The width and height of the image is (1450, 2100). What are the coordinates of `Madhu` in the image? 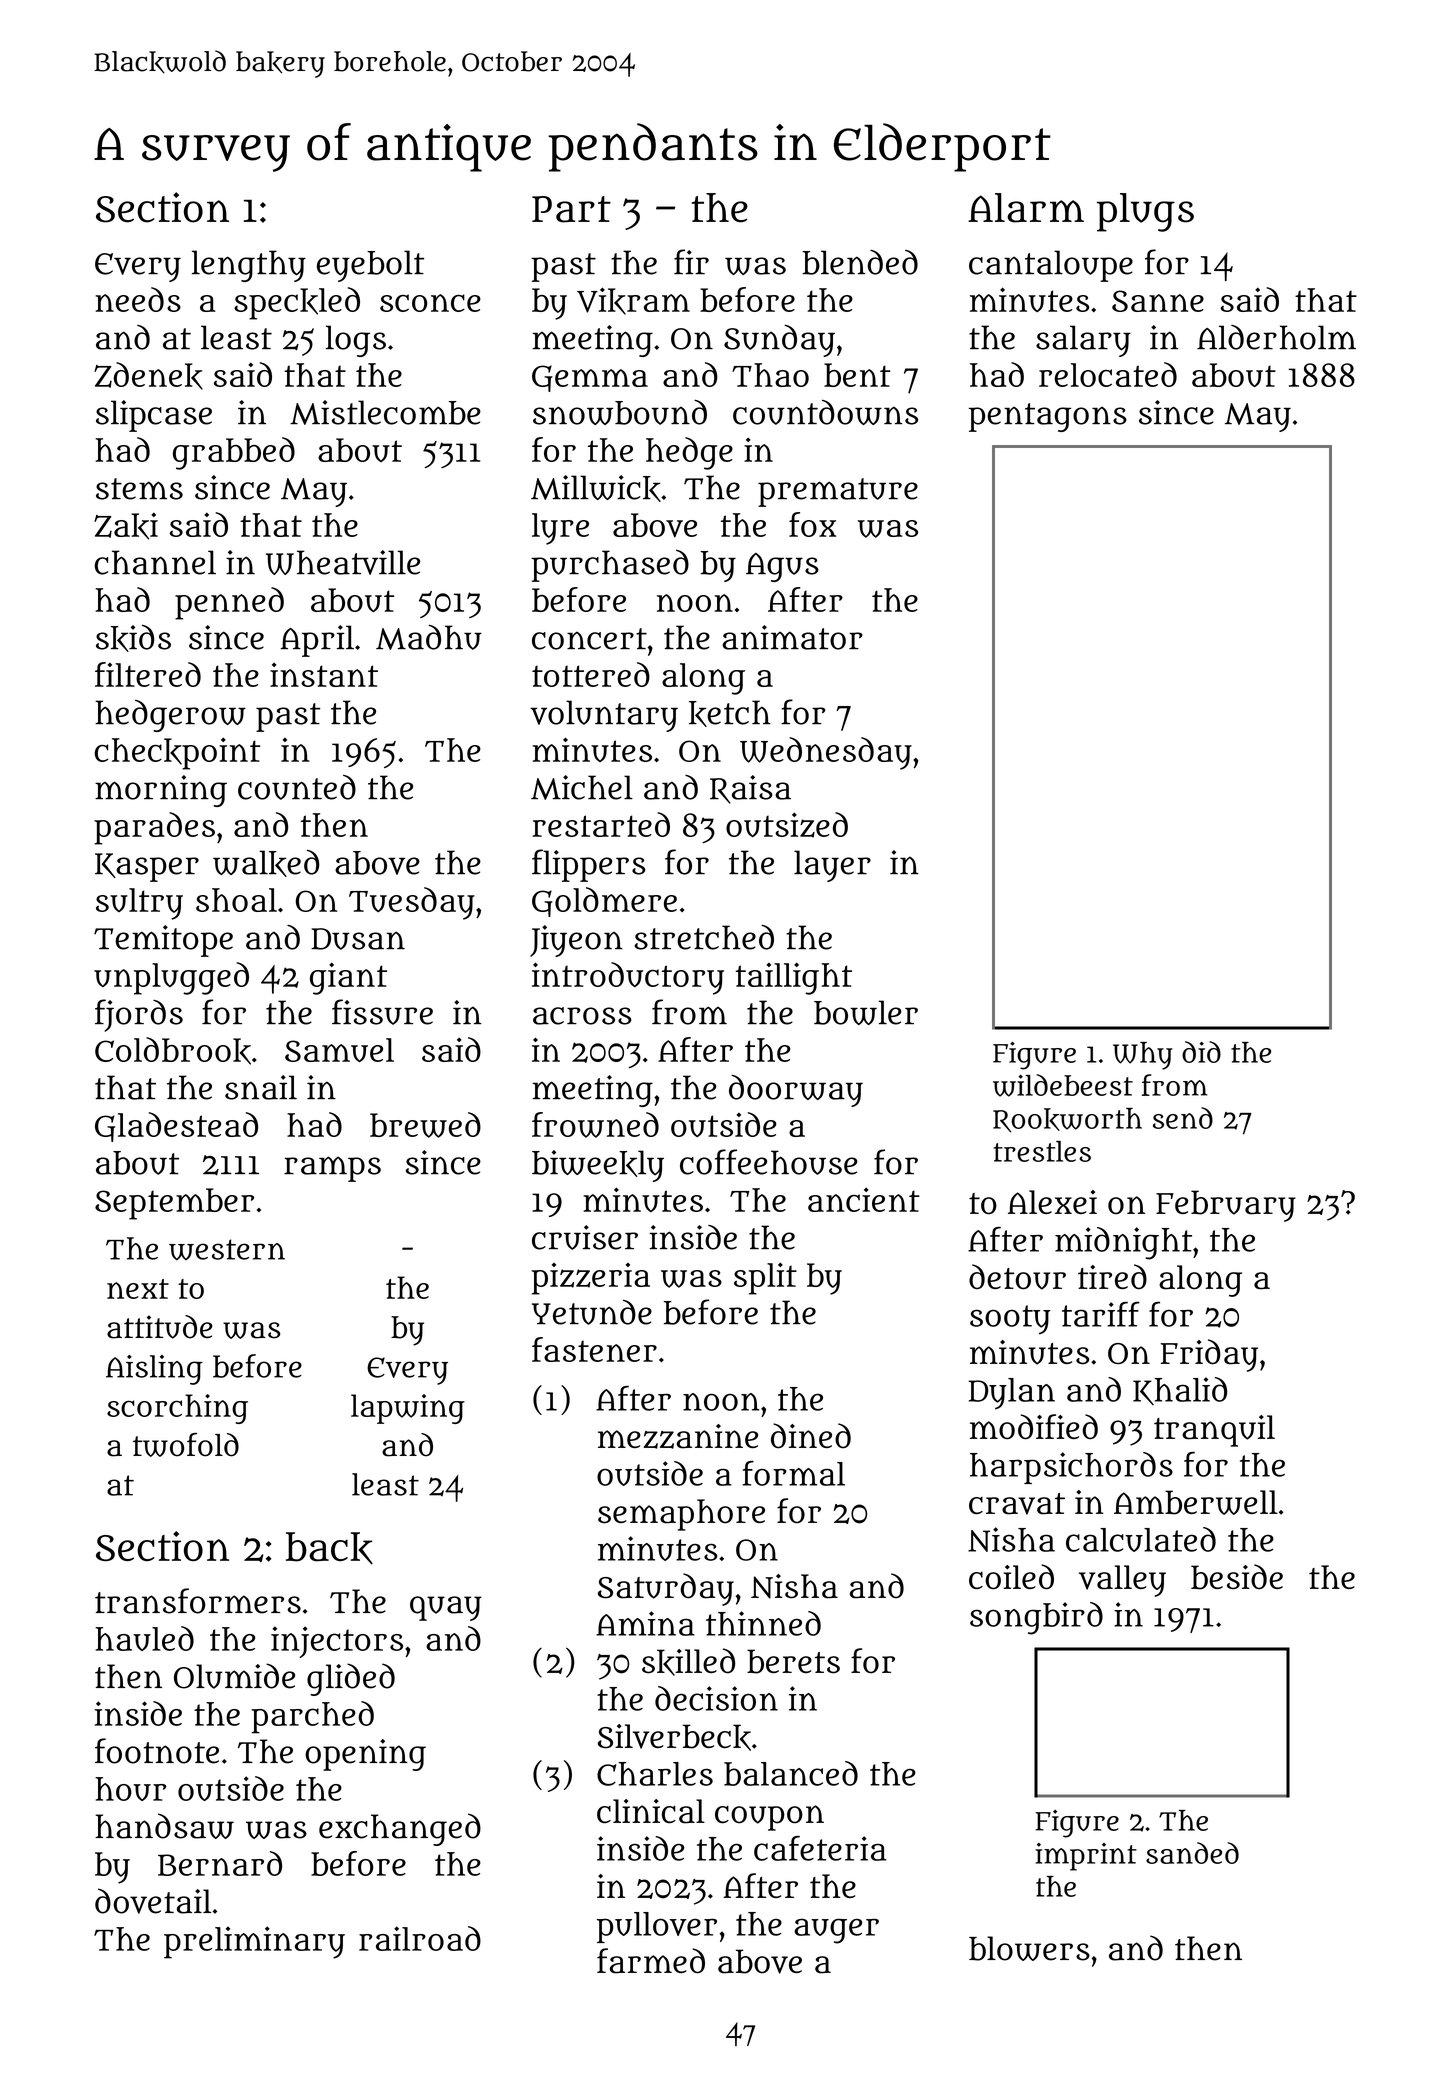 It's located at (429, 637).
